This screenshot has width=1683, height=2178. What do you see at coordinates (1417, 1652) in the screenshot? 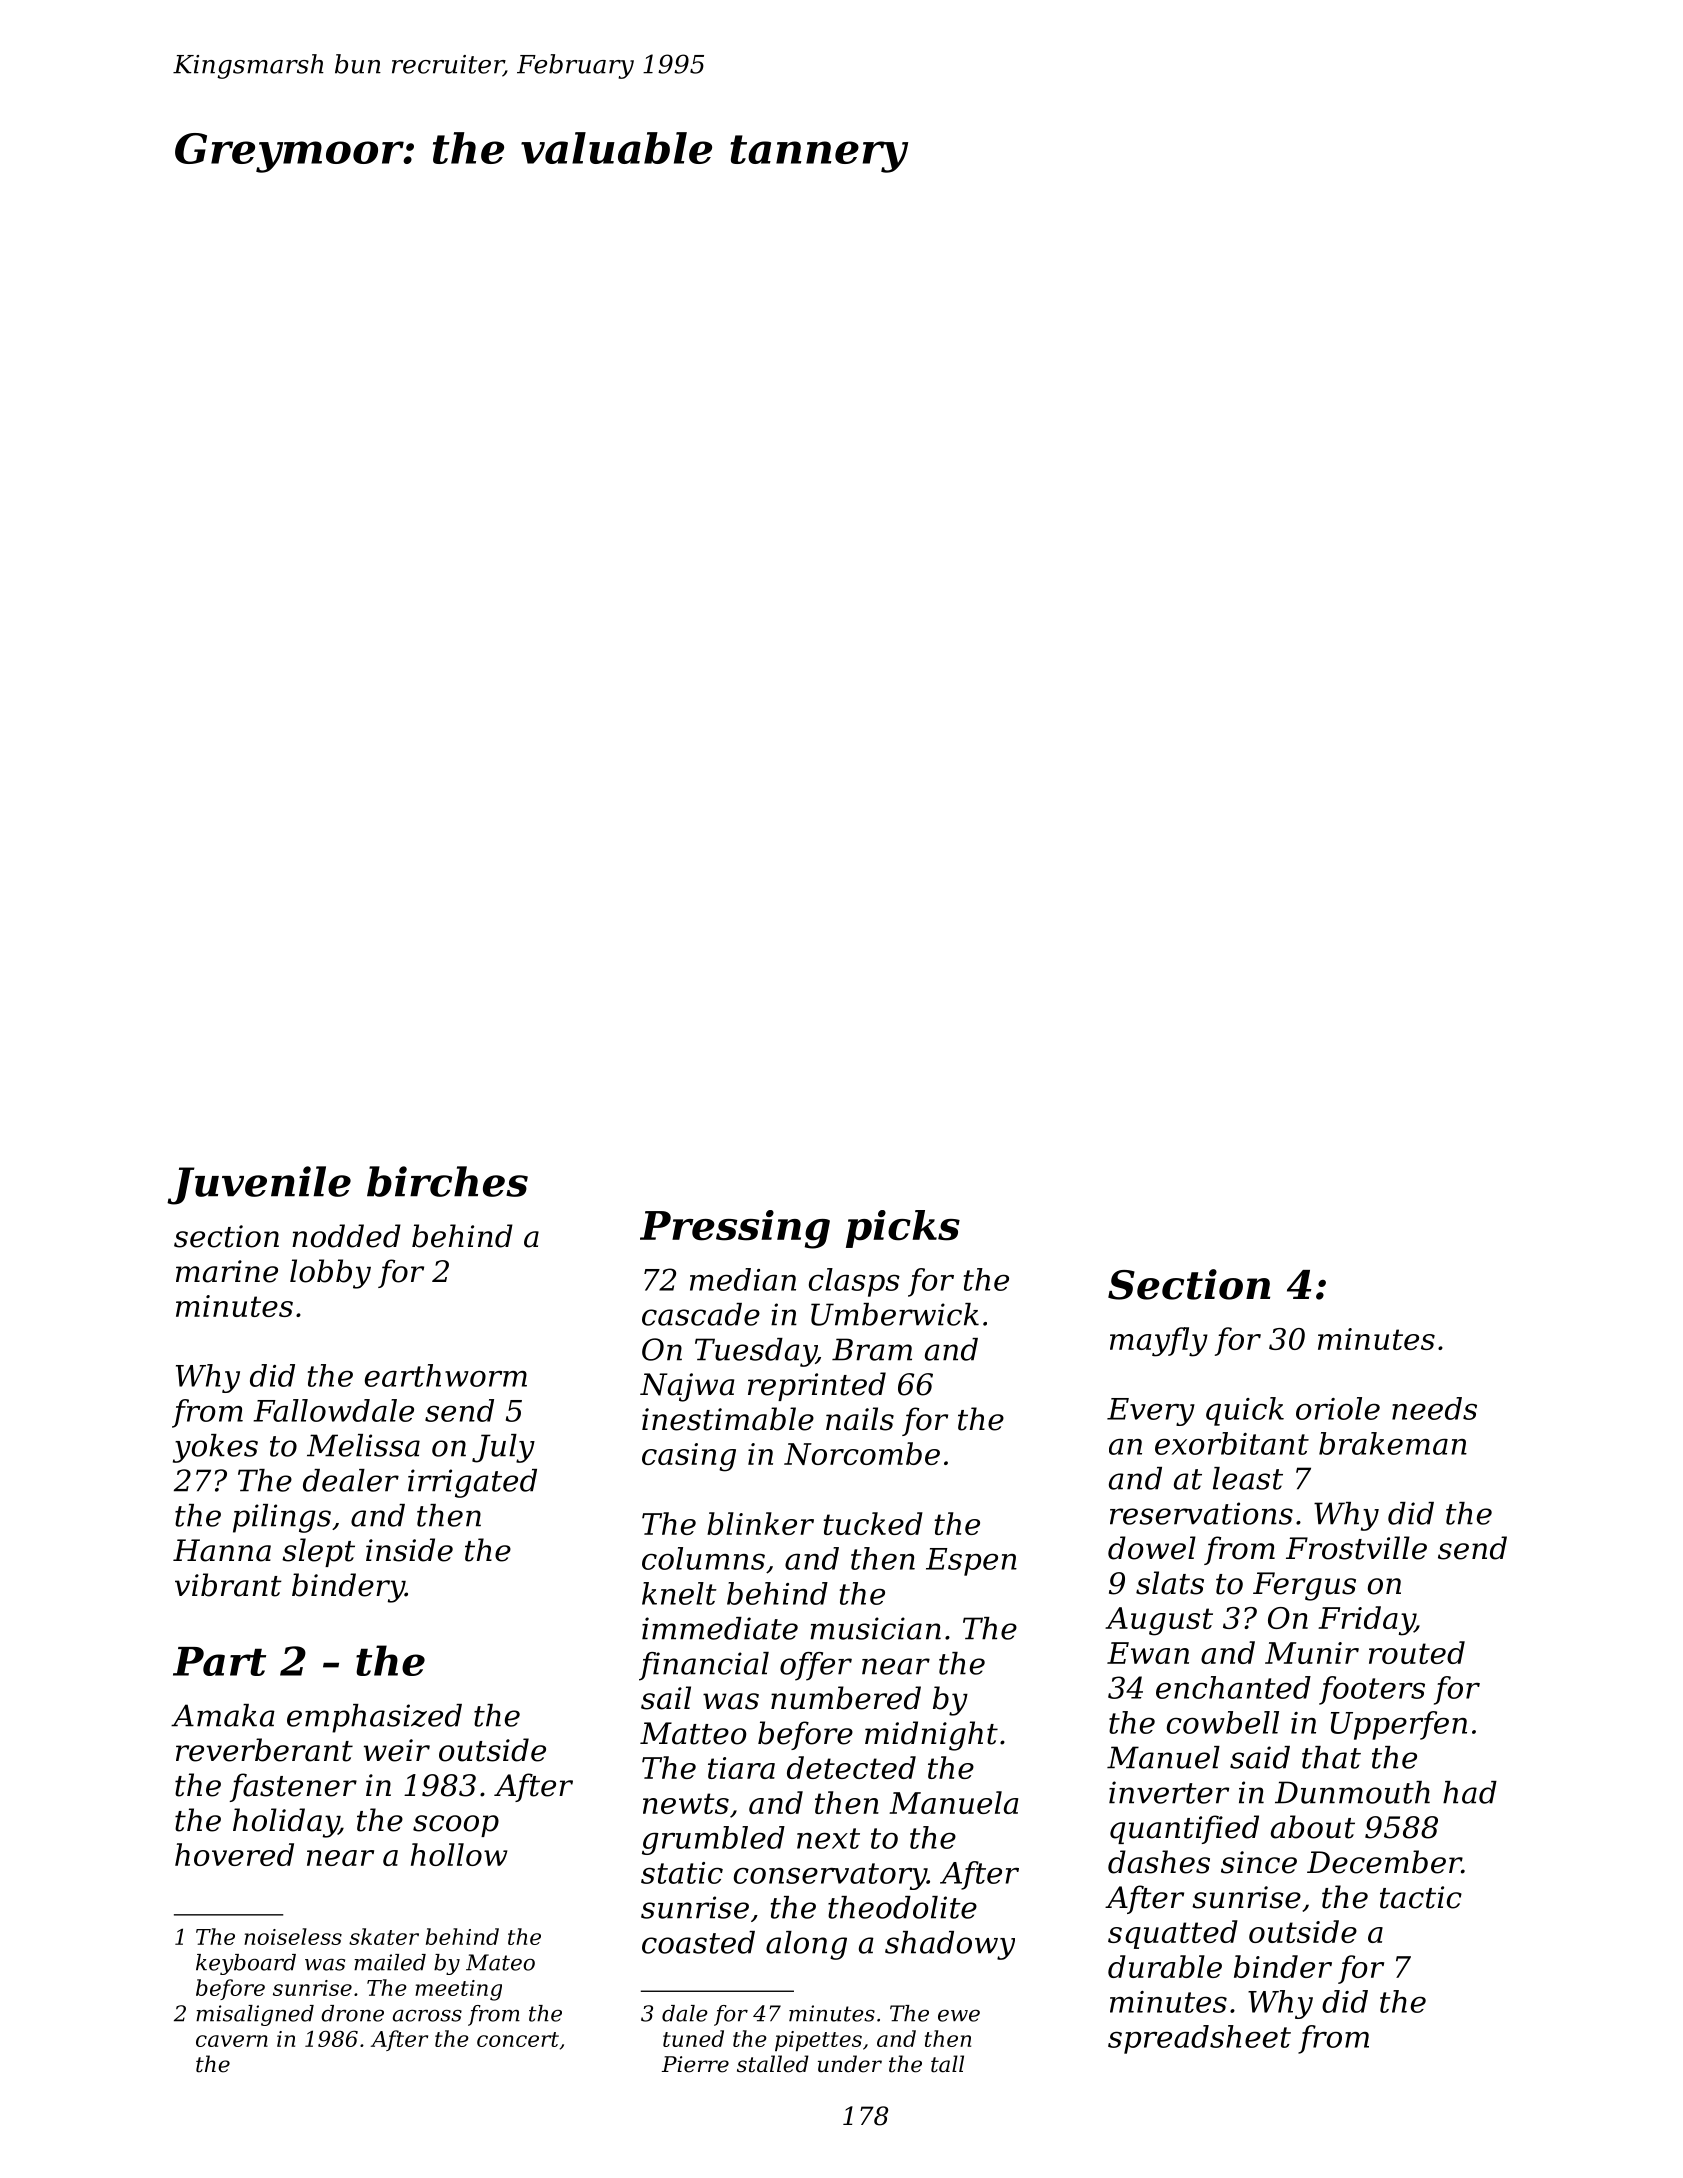
I see `routed` at bounding box center [1417, 1652].
